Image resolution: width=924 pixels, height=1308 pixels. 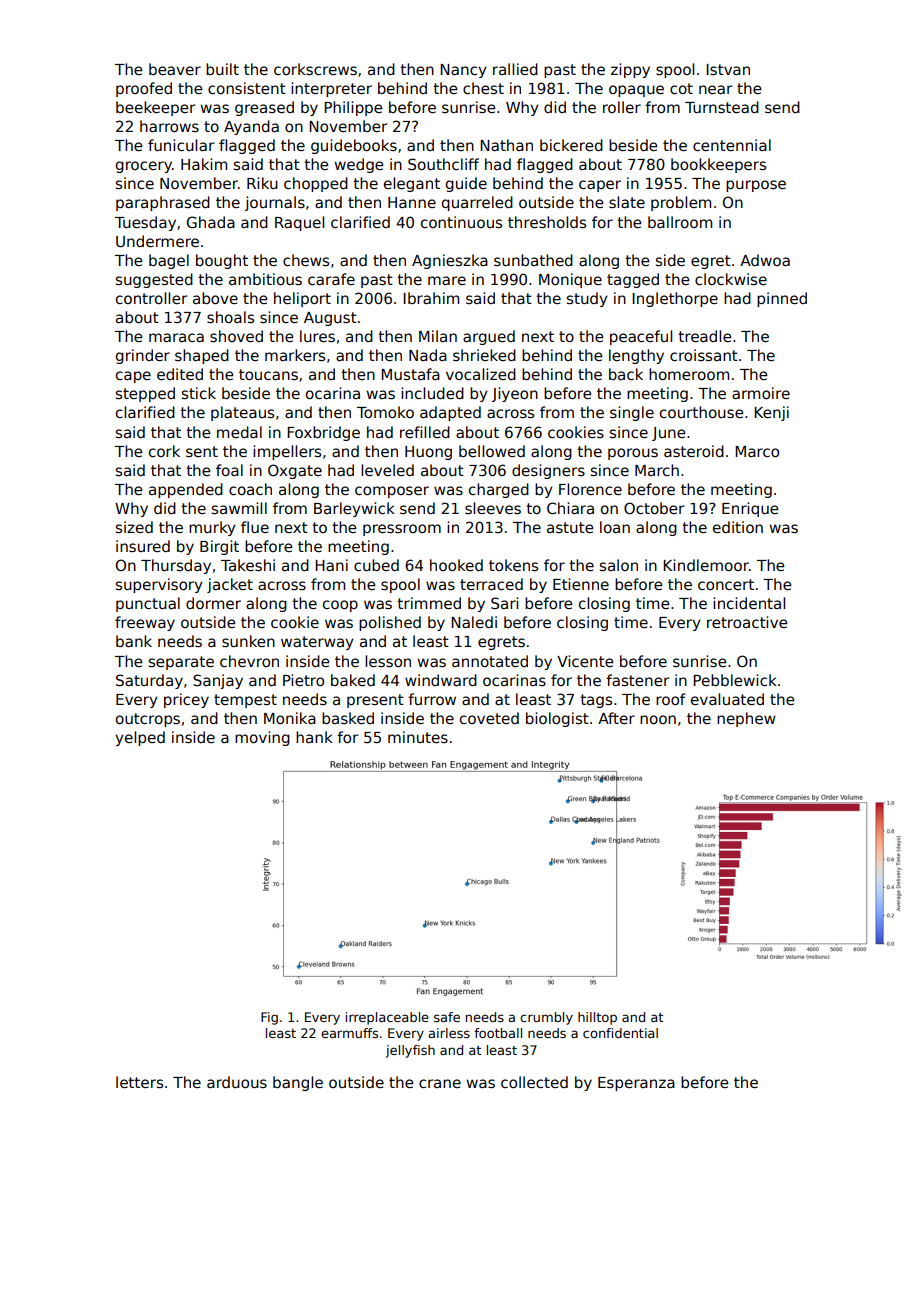 I want to click on medal, so click(x=239, y=432).
